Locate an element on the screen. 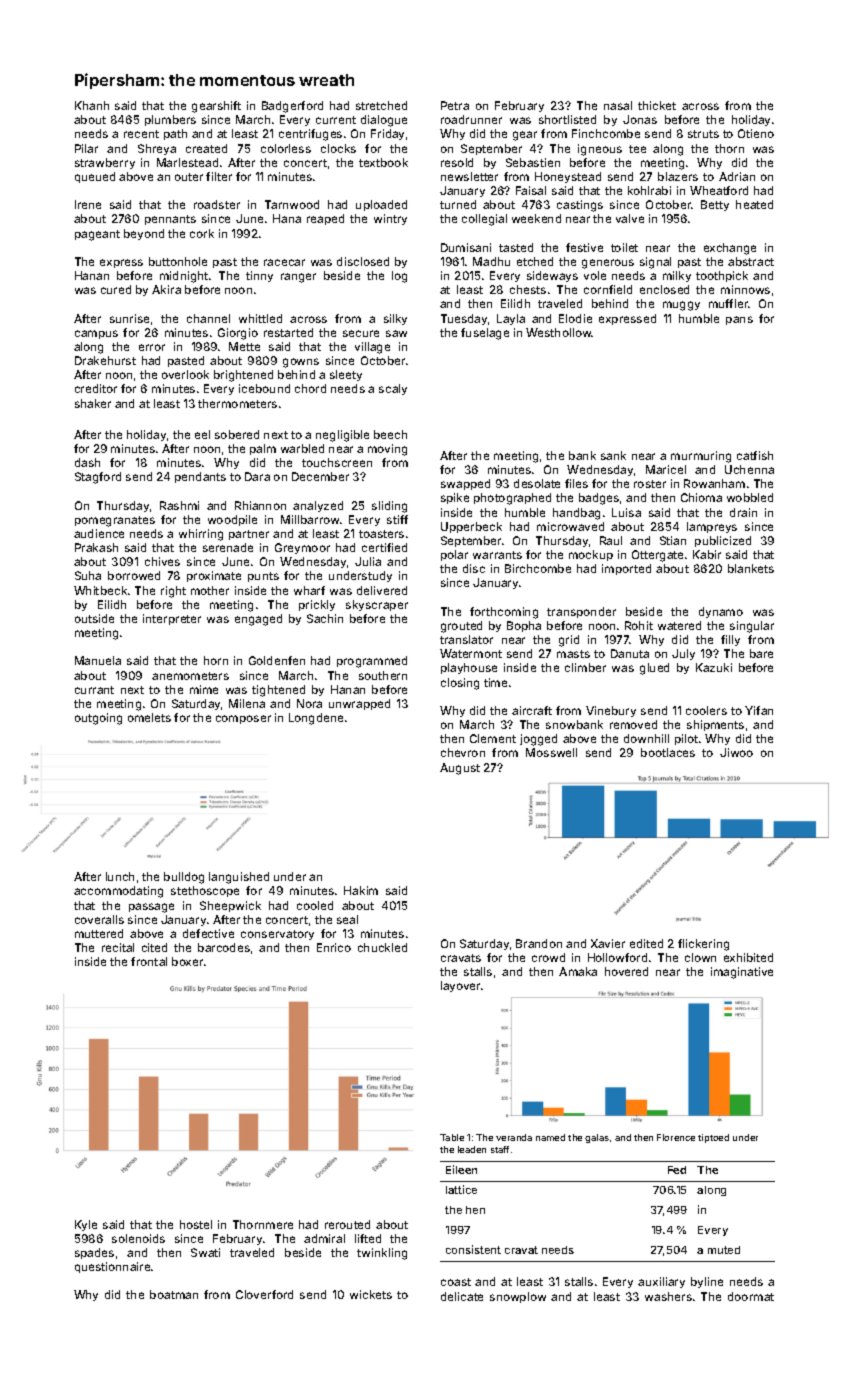 This screenshot has height=1400, width=849. heated is located at coordinates (754, 204).
